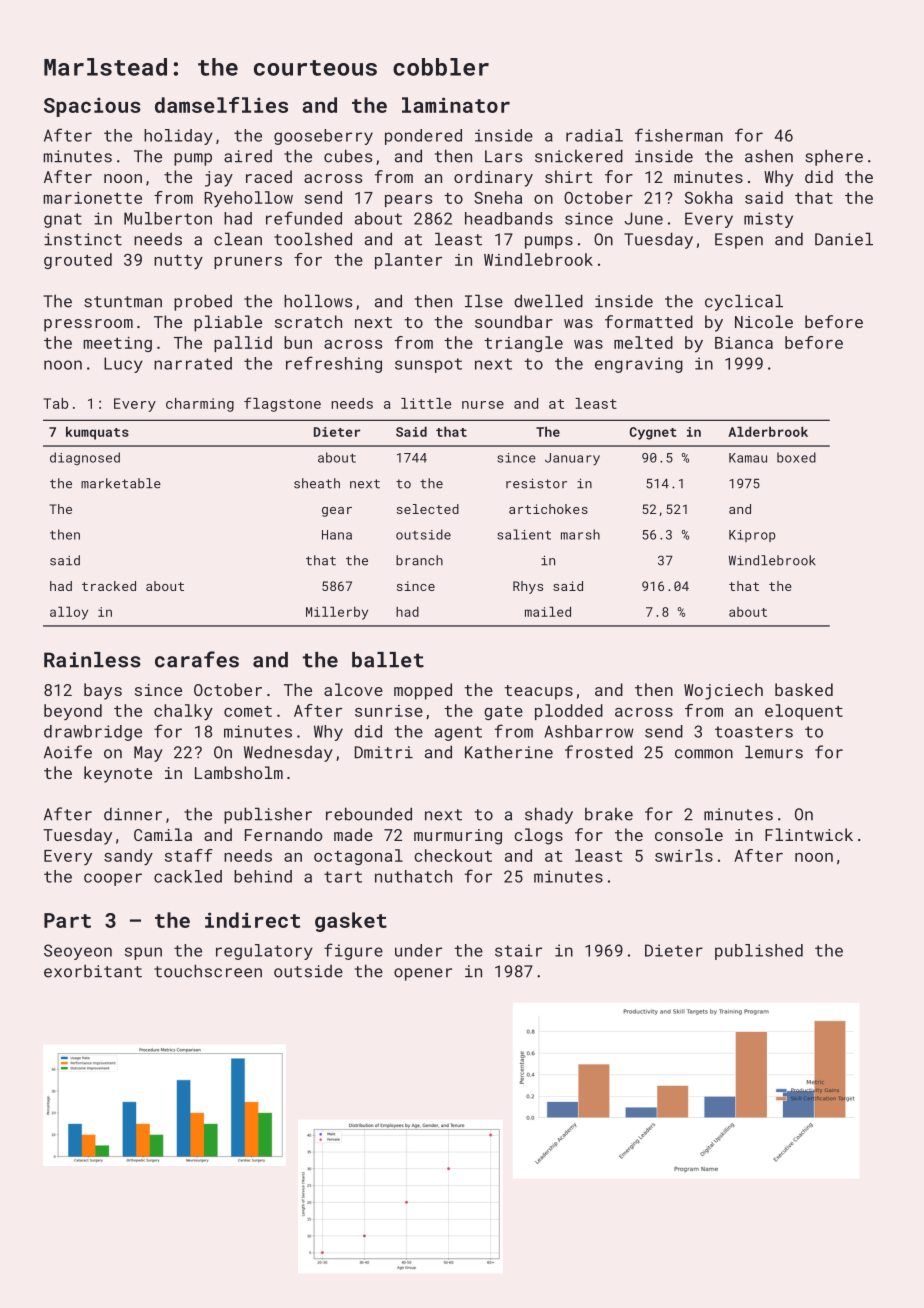  I want to click on headbands, so click(509, 218).
